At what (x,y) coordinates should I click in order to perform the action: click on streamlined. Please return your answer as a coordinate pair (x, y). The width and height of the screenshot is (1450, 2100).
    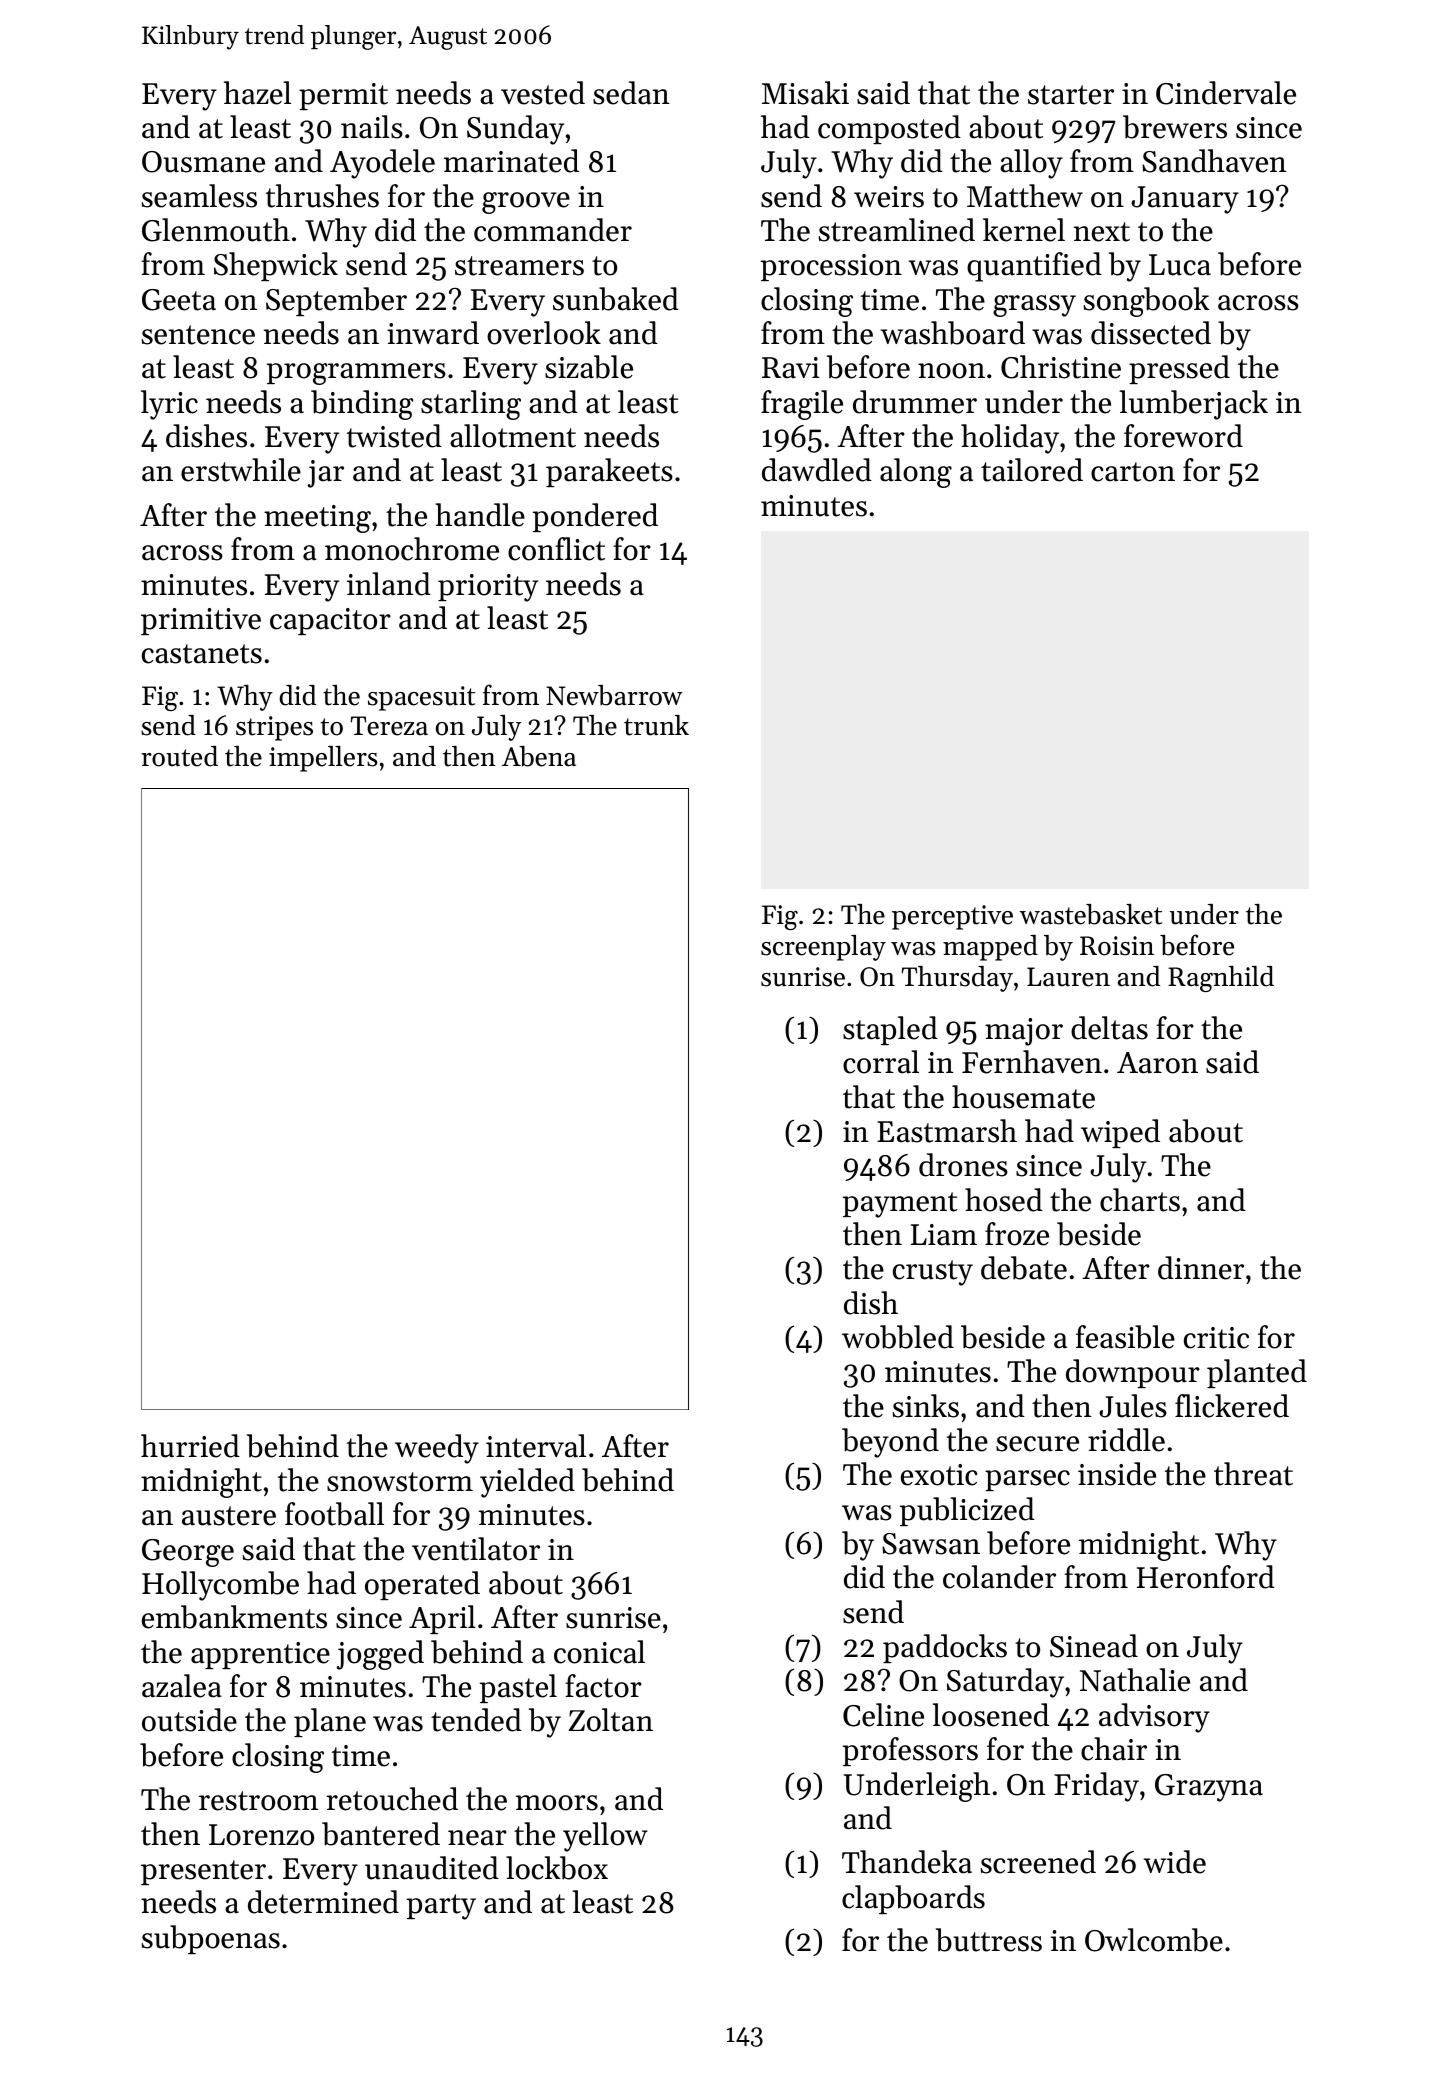
    Looking at the image, I should click on (897, 230).
